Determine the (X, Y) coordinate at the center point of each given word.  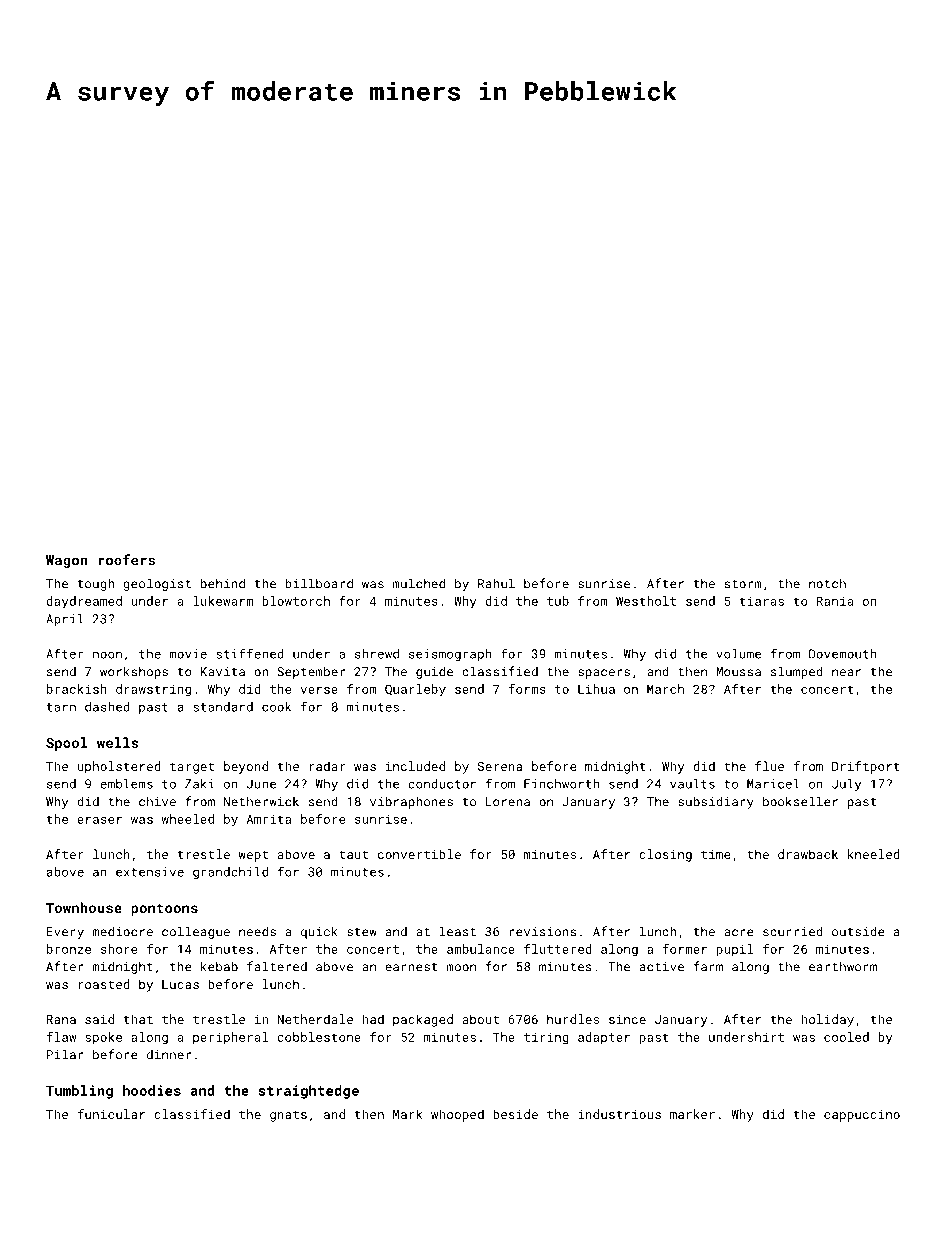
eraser (99, 820)
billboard (319, 583)
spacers (604, 674)
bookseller (800, 801)
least (458, 931)
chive (157, 801)
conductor (442, 784)
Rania (835, 601)
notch (827, 583)
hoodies (152, 1090)
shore (119, 949)
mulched (419, 583)
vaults (692, 784)
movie (188, 654)
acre (739, 933)
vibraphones (411, 802)
